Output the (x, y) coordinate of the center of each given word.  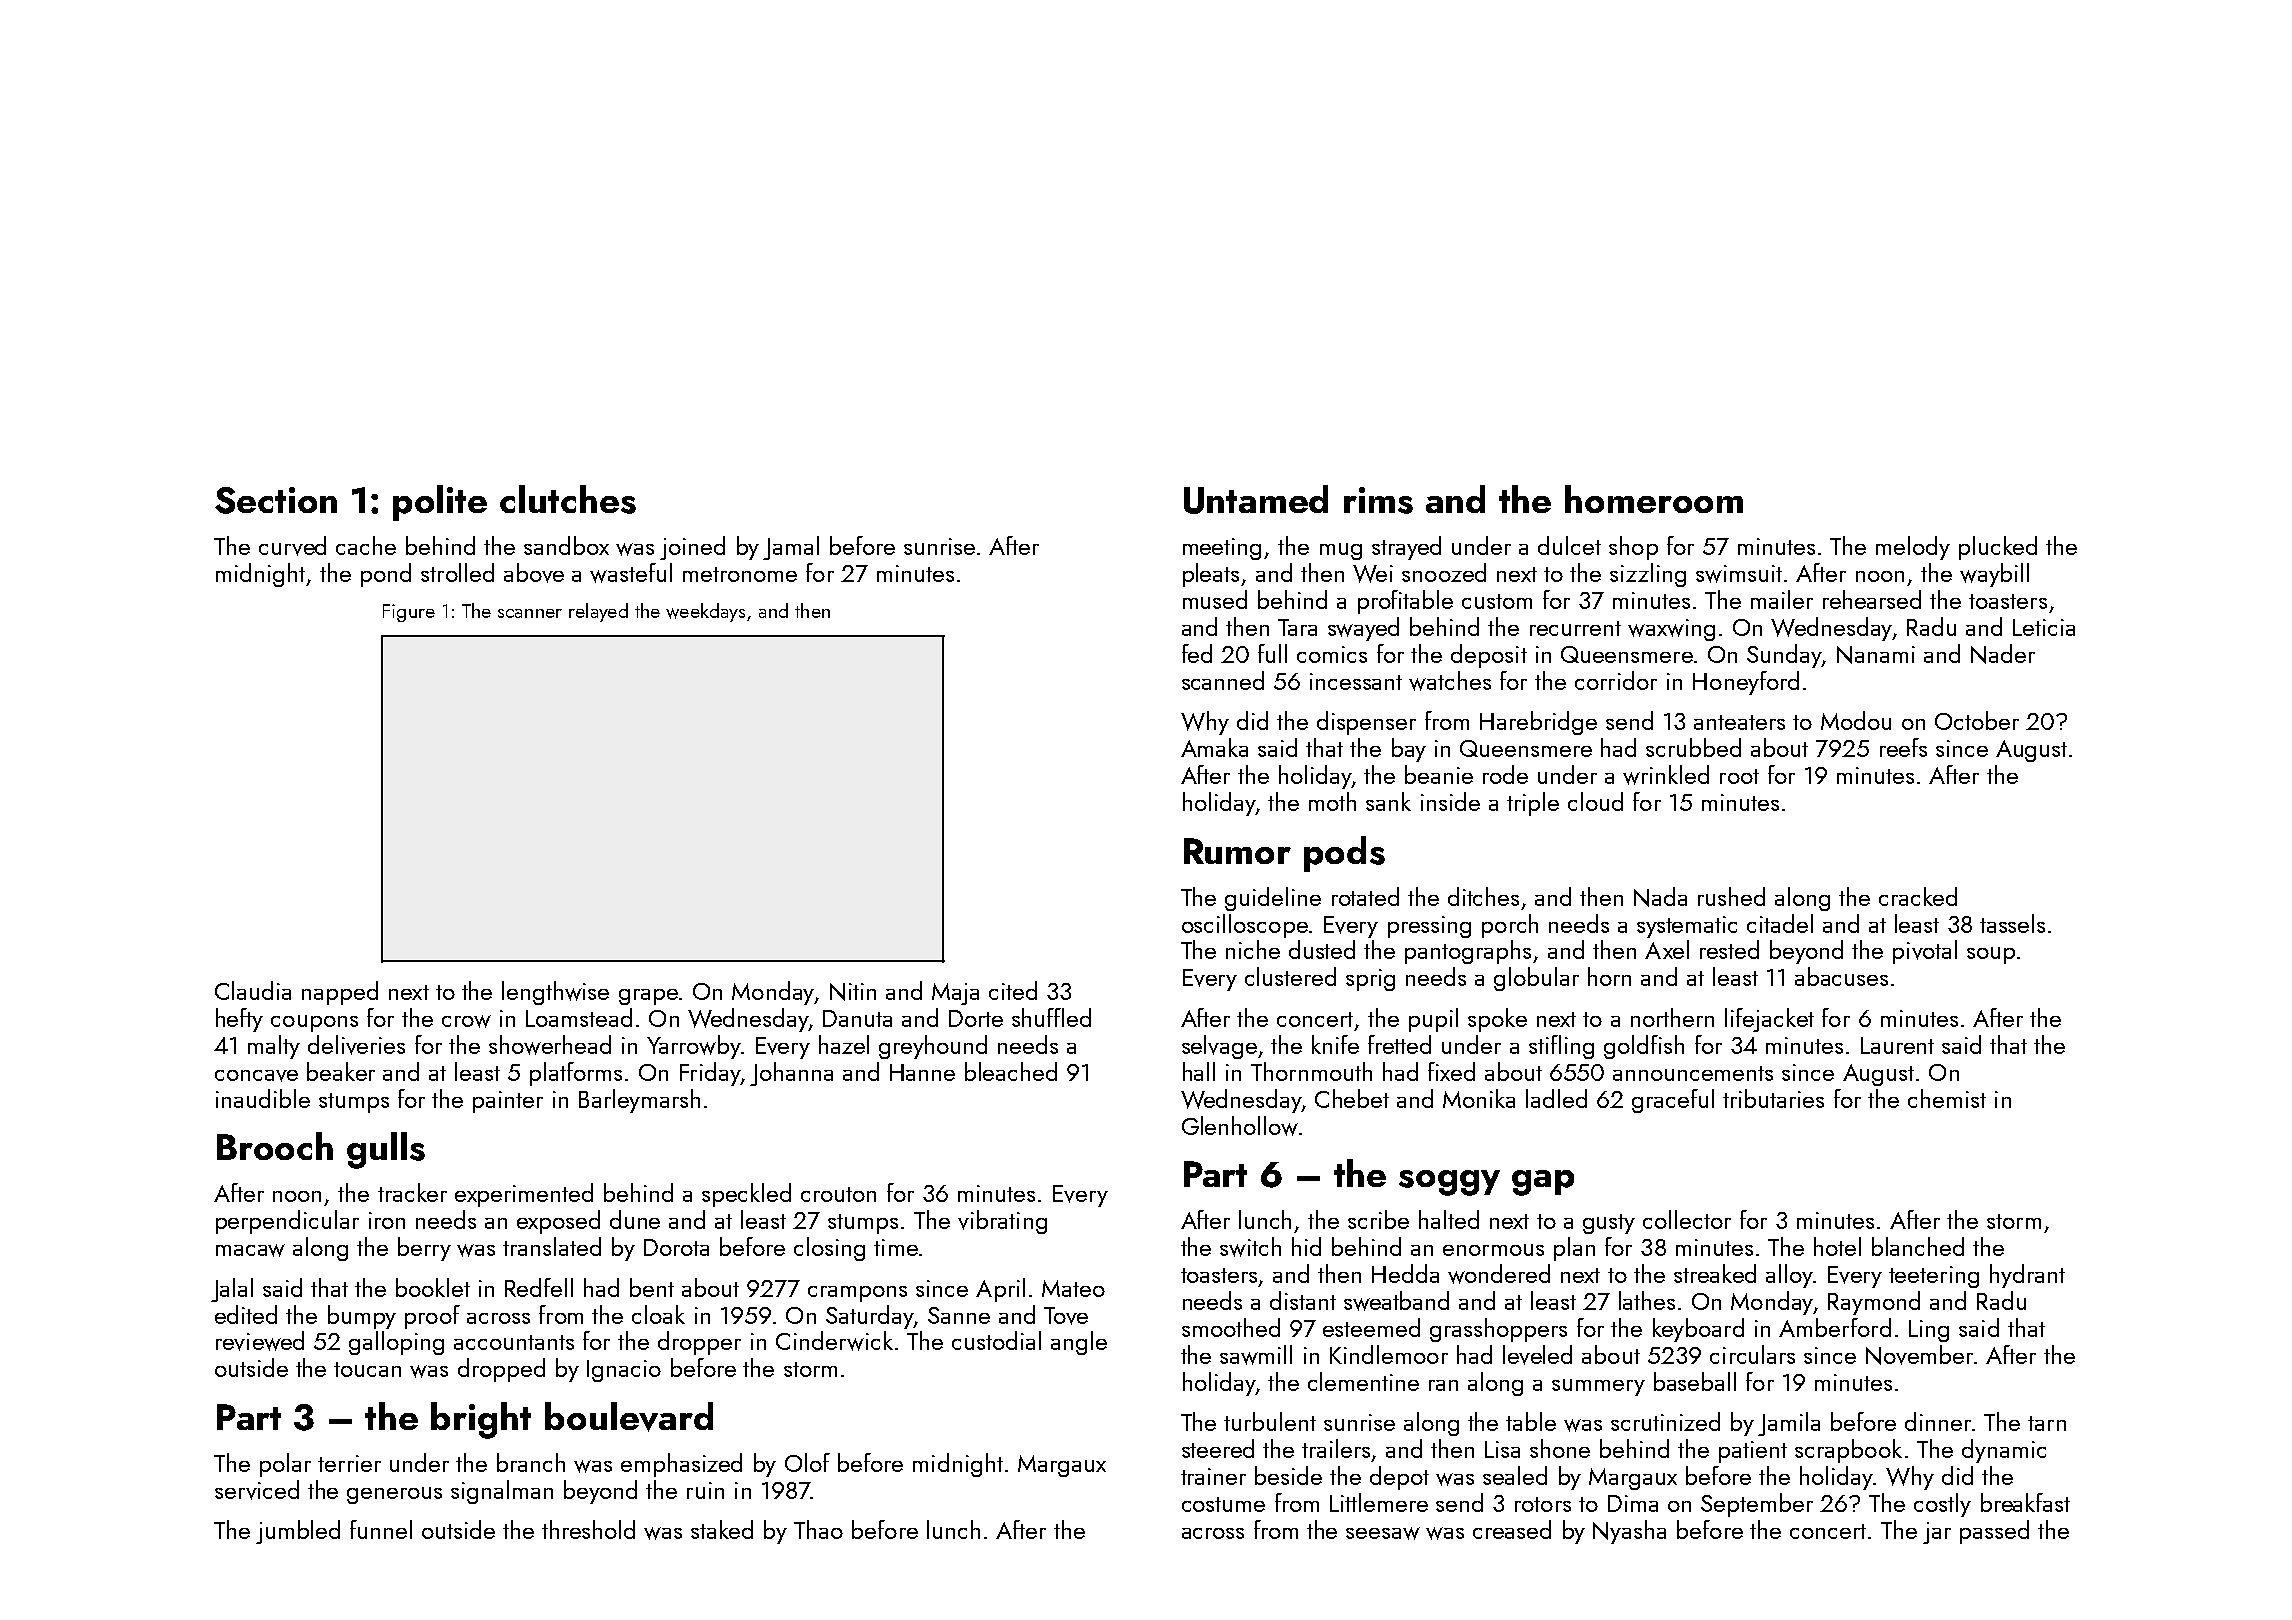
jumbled (298, 1532)
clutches (568, 499)
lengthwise (555, 993)
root (1739, 776)
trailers (1336, 1448)
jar (1937, 1533)
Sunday (1784, 656)
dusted (1322, 949)
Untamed (1256, 499)
